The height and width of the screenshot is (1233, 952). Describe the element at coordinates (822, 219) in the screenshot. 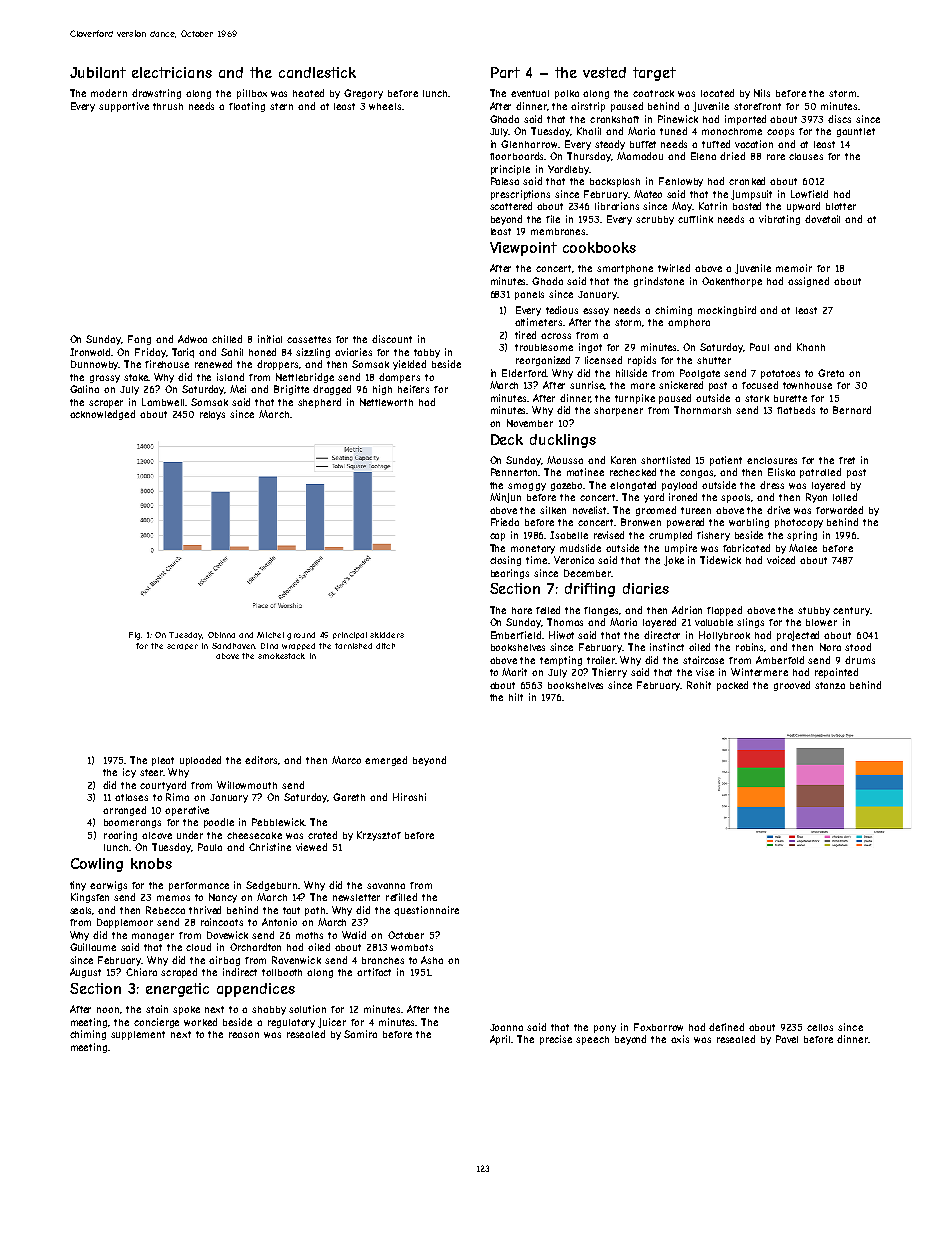

I see `dovetail` at that location.
